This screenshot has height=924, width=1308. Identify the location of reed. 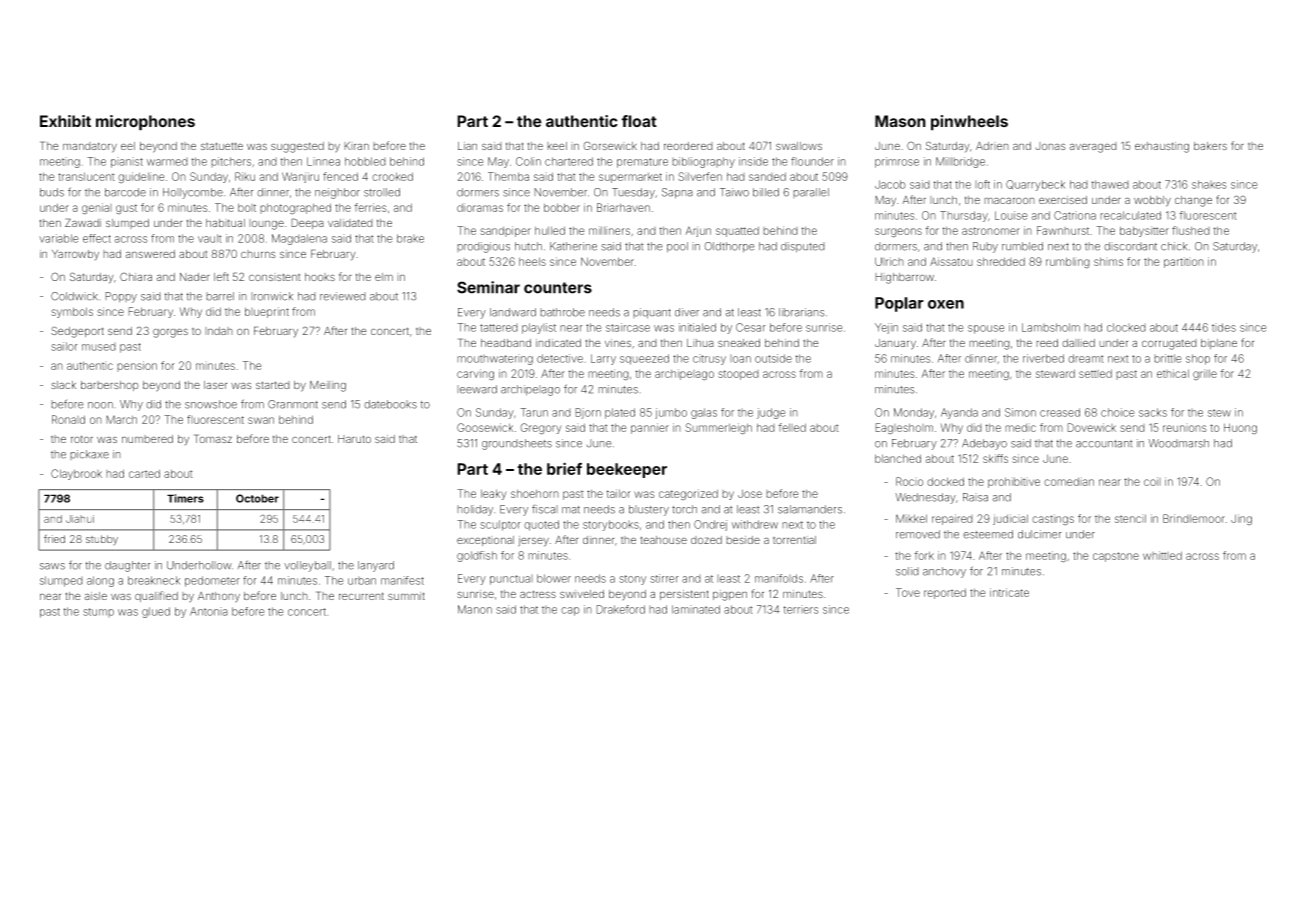
(1047, 343).
